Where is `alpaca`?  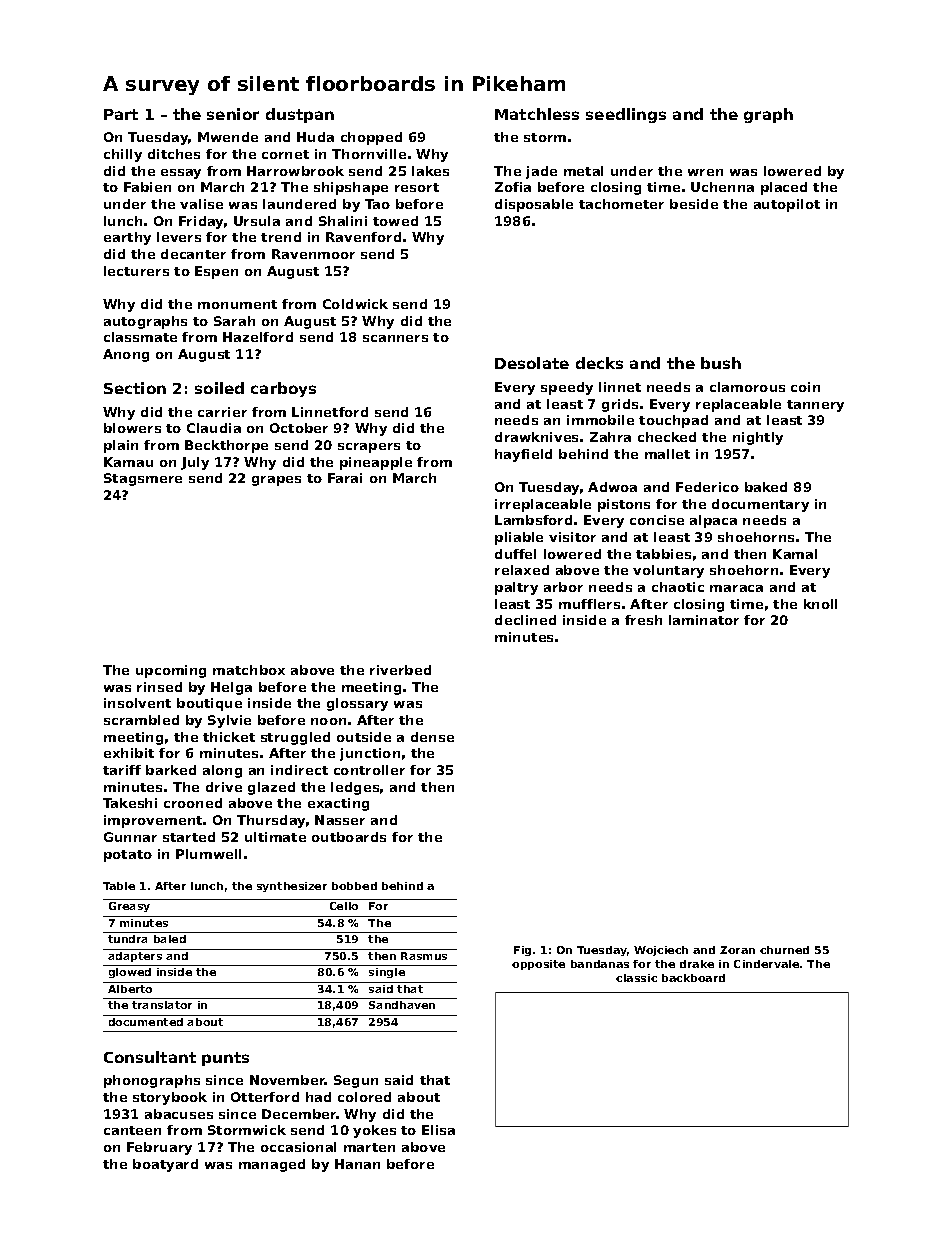
alpaca is located at coordinates (713, 521).
